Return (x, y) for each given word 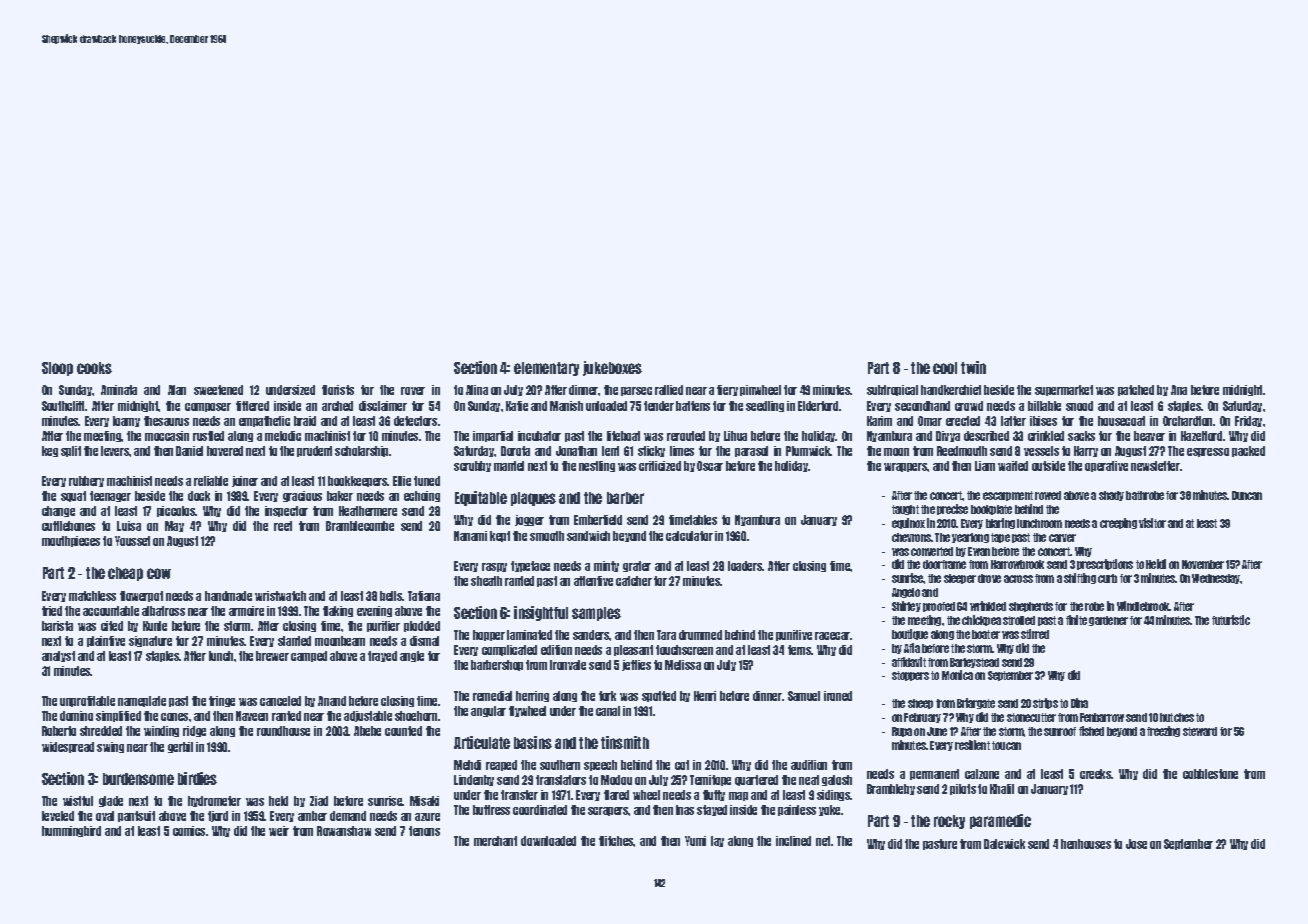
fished (1091, 731)
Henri (705, 696)
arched (337, 406)
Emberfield (598, 520)
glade (111, 801)
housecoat (1121, 421)
